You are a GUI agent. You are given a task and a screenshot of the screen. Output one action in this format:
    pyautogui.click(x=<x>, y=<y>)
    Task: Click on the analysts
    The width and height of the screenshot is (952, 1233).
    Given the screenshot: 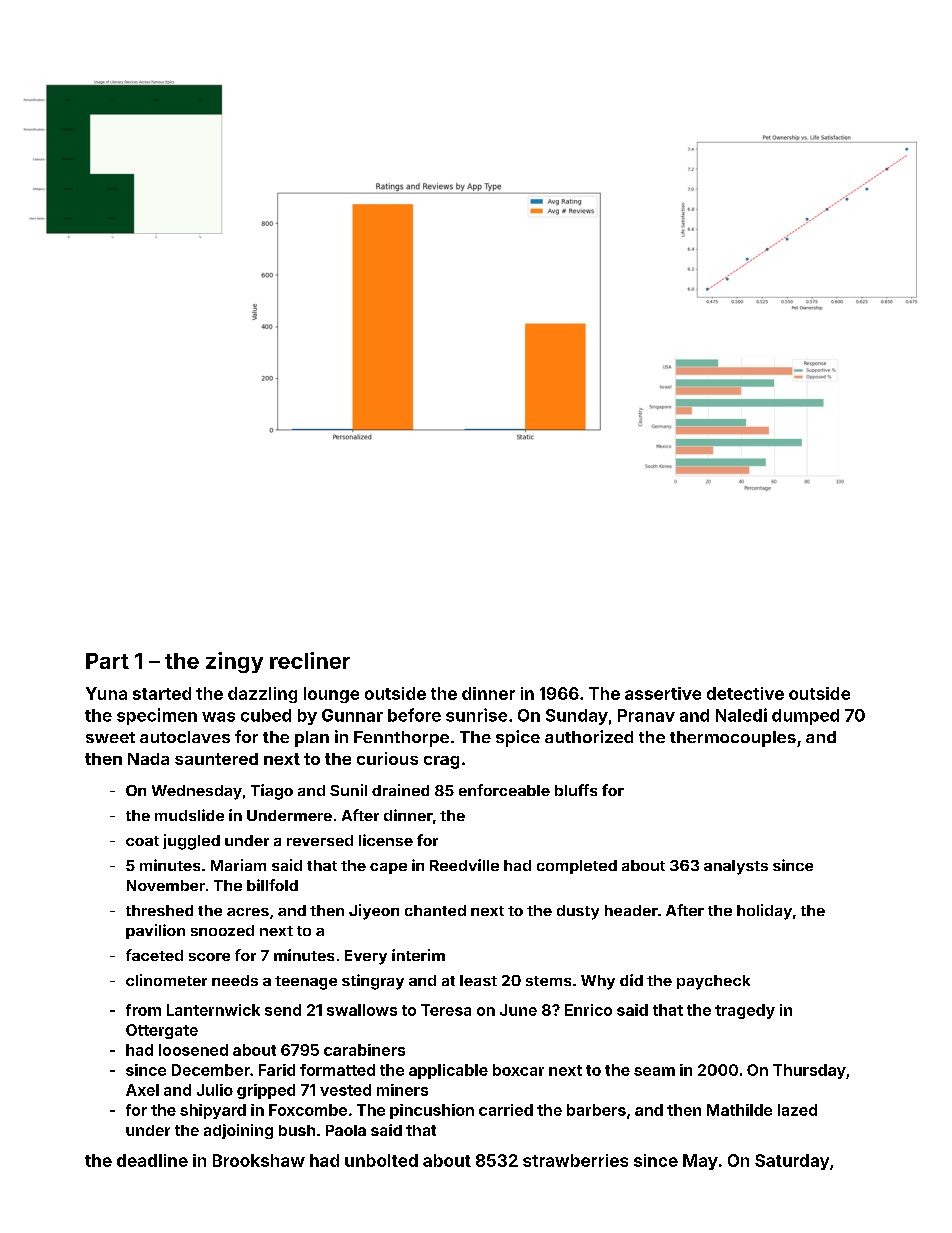 What is the action you would take?
    pyautogui.click(x=736, y=867)
